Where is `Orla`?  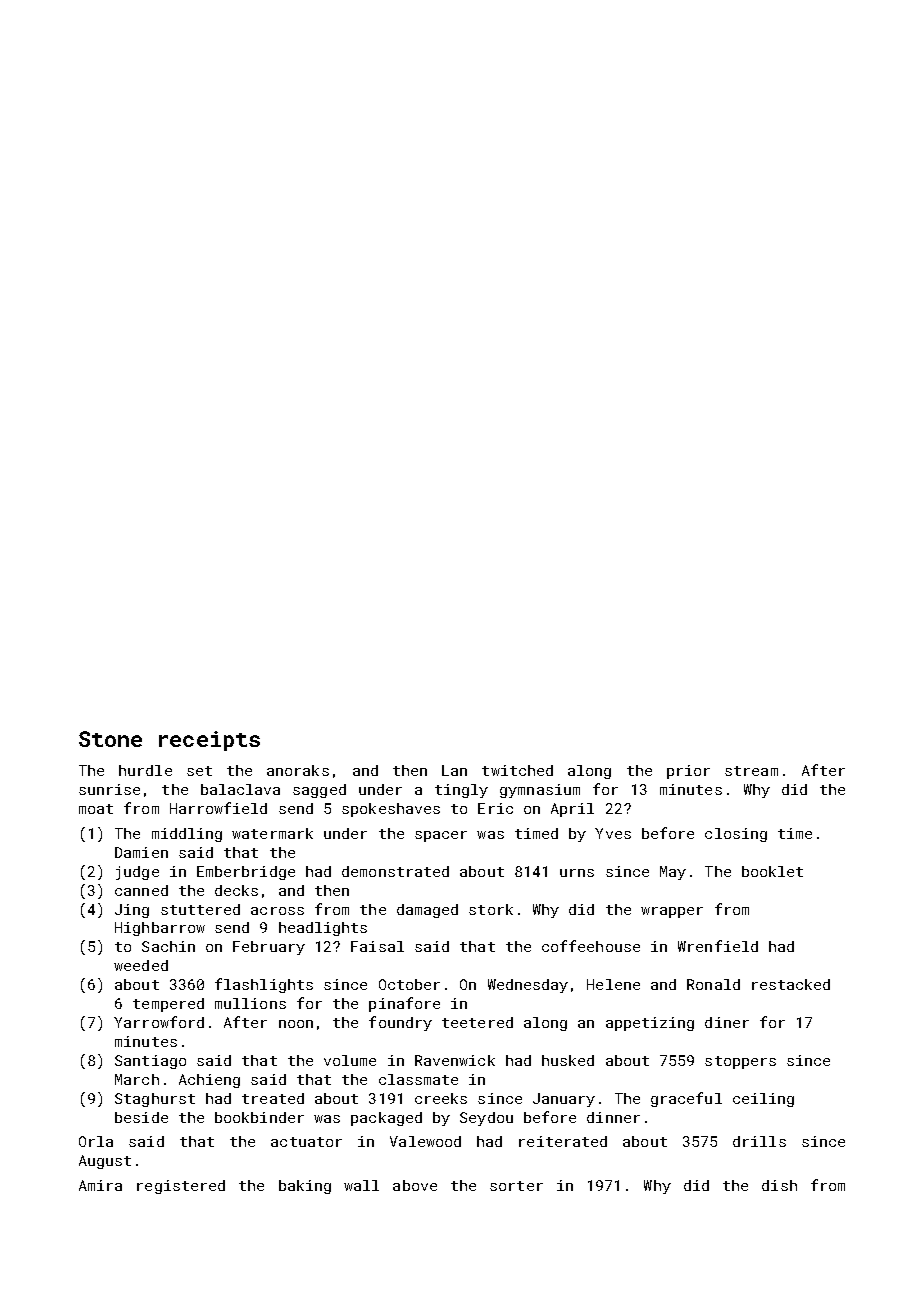
Orla is located at coordinates (96, 1141).
